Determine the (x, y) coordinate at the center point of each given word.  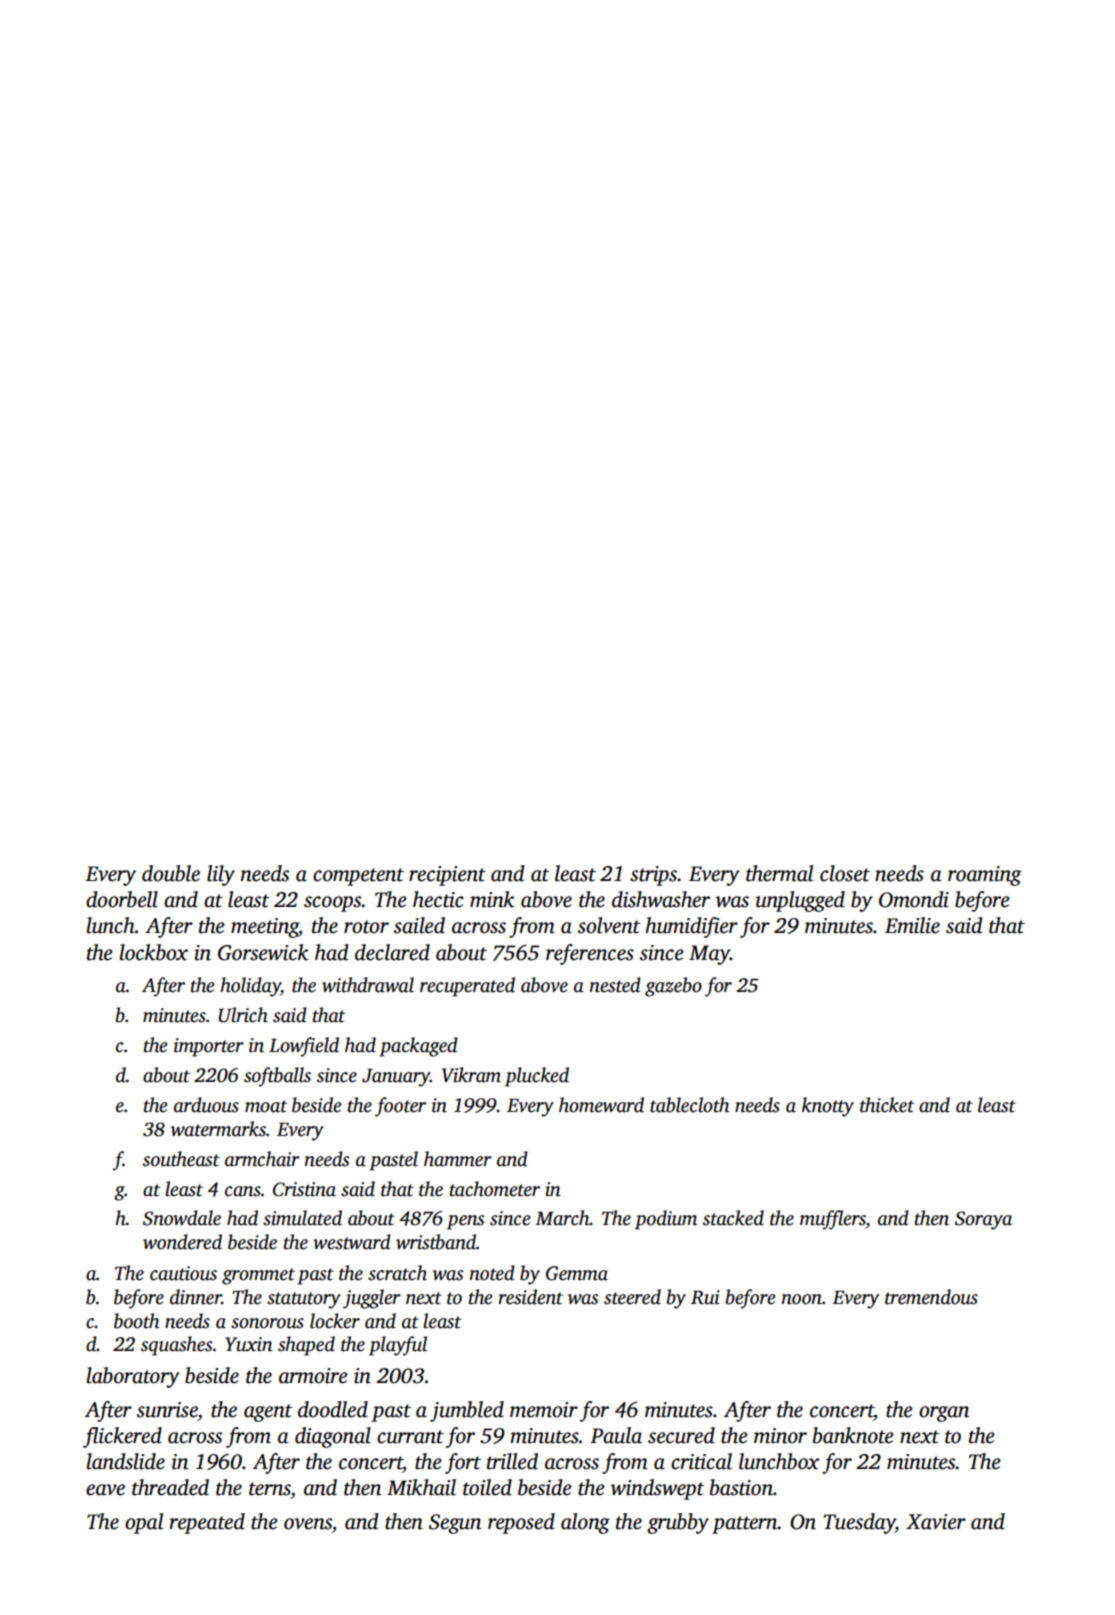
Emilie (912, 925)
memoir (544, 1410)
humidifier (691, 927)
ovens (308, 1524)
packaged (418, 1047)
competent (358, 877)
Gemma (577, 1273)
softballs (277, 1077)
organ (944, 1414)
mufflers (833, 1220)
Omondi (914, 899)
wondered (182, 1242)
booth (136, 1321)
